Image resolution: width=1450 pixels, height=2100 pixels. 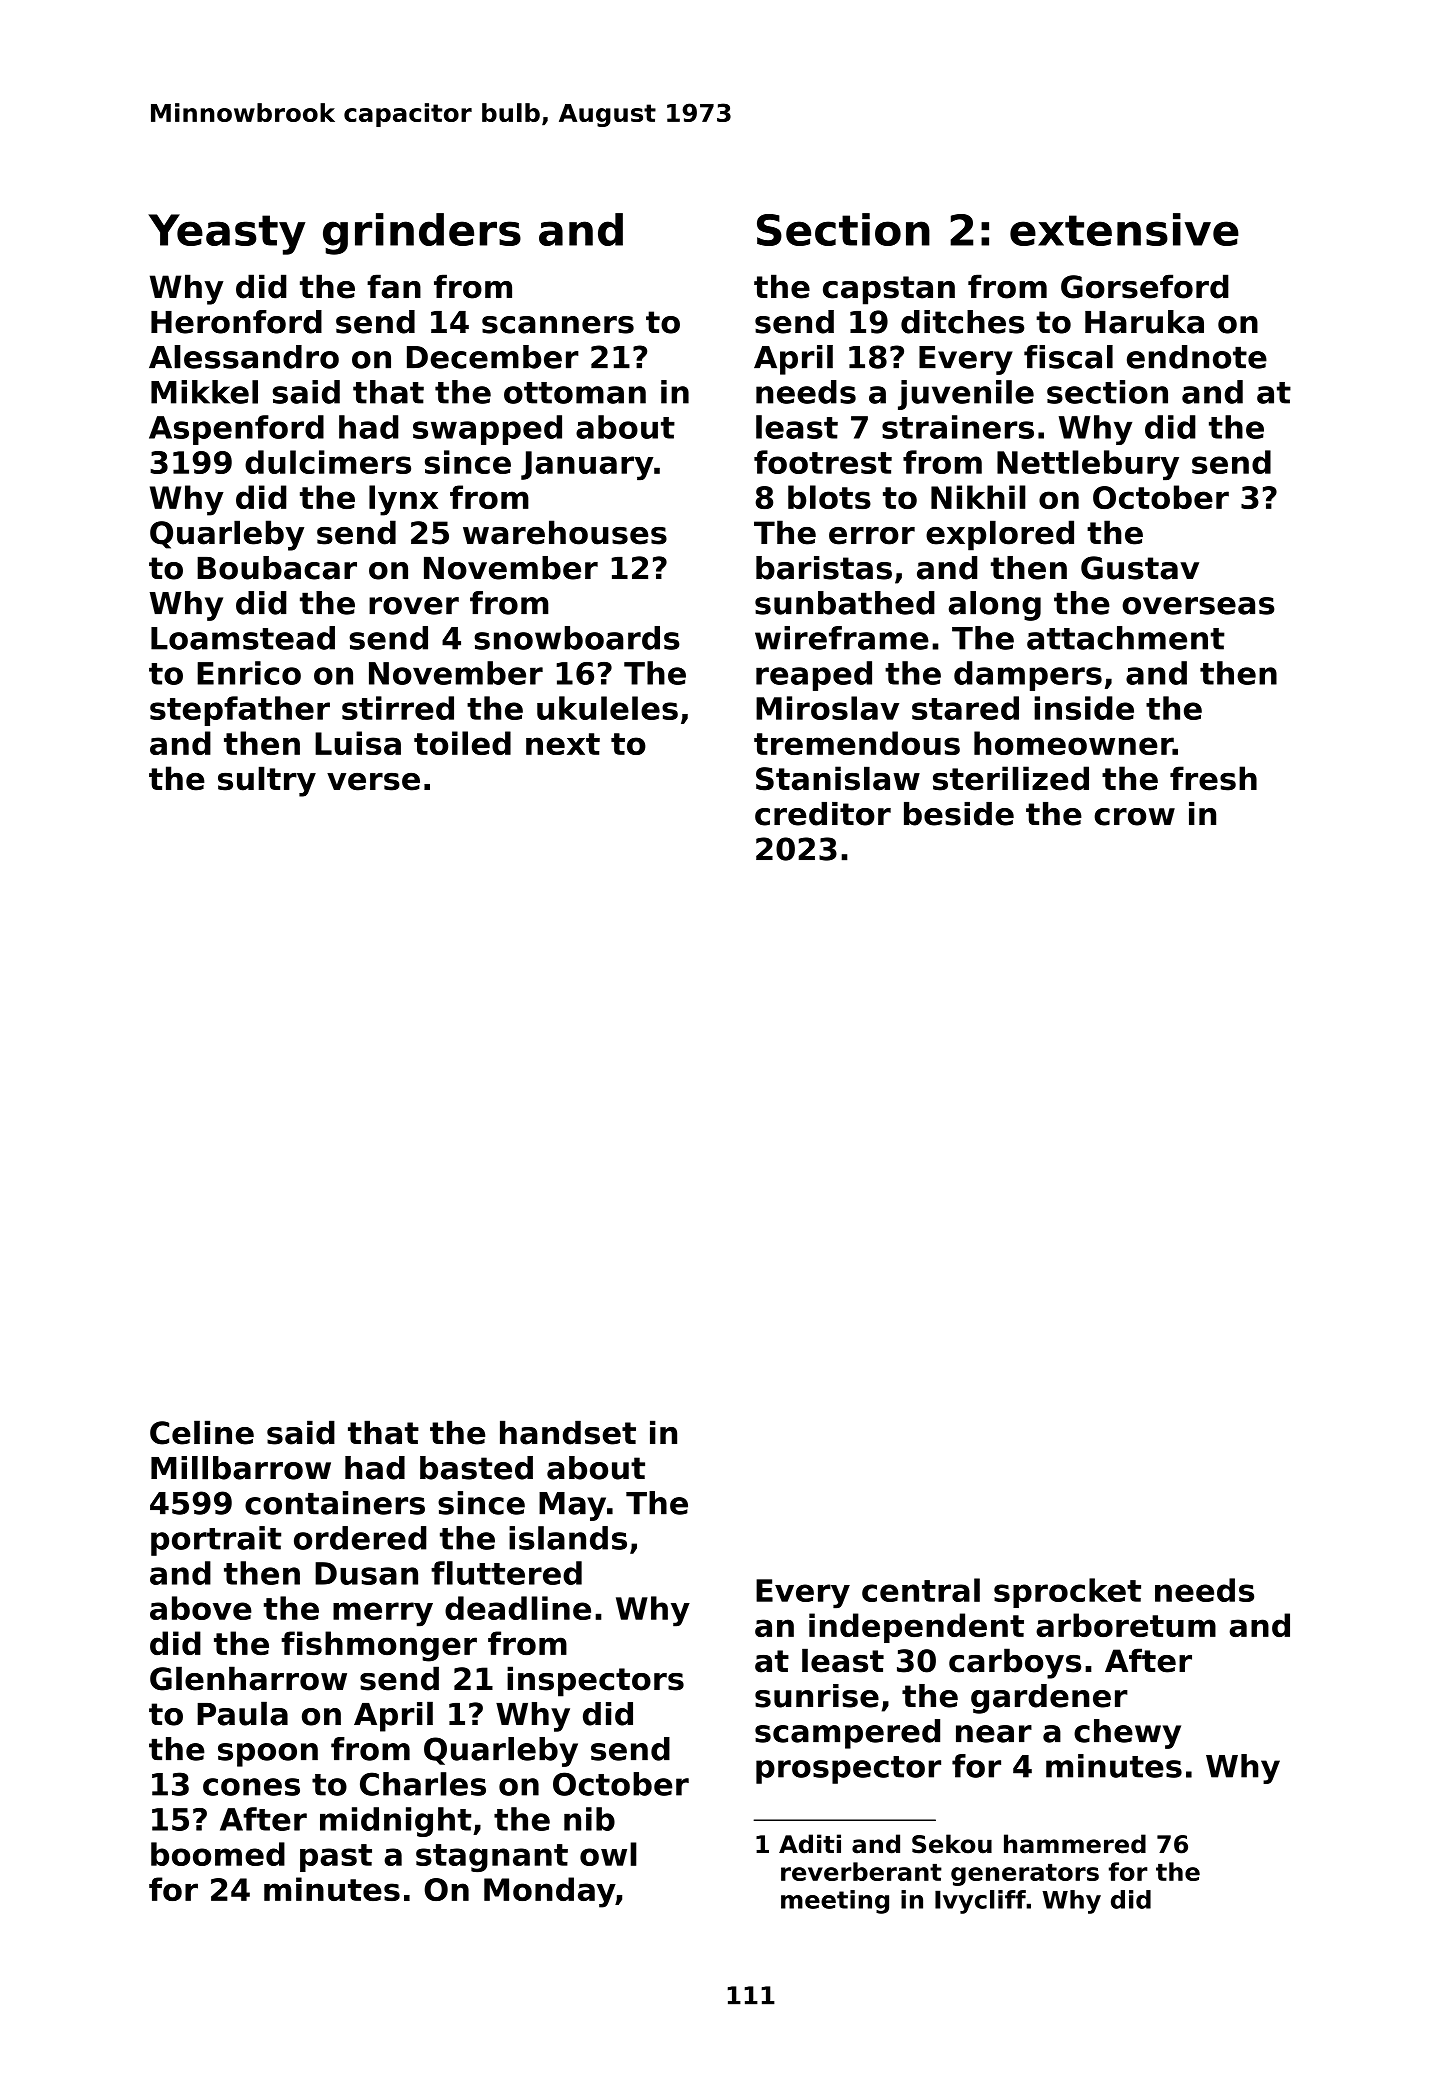 What do you see at coordinates (227, 234) in the image?
I see `Yeasty` at bounding box center [227, 234].
